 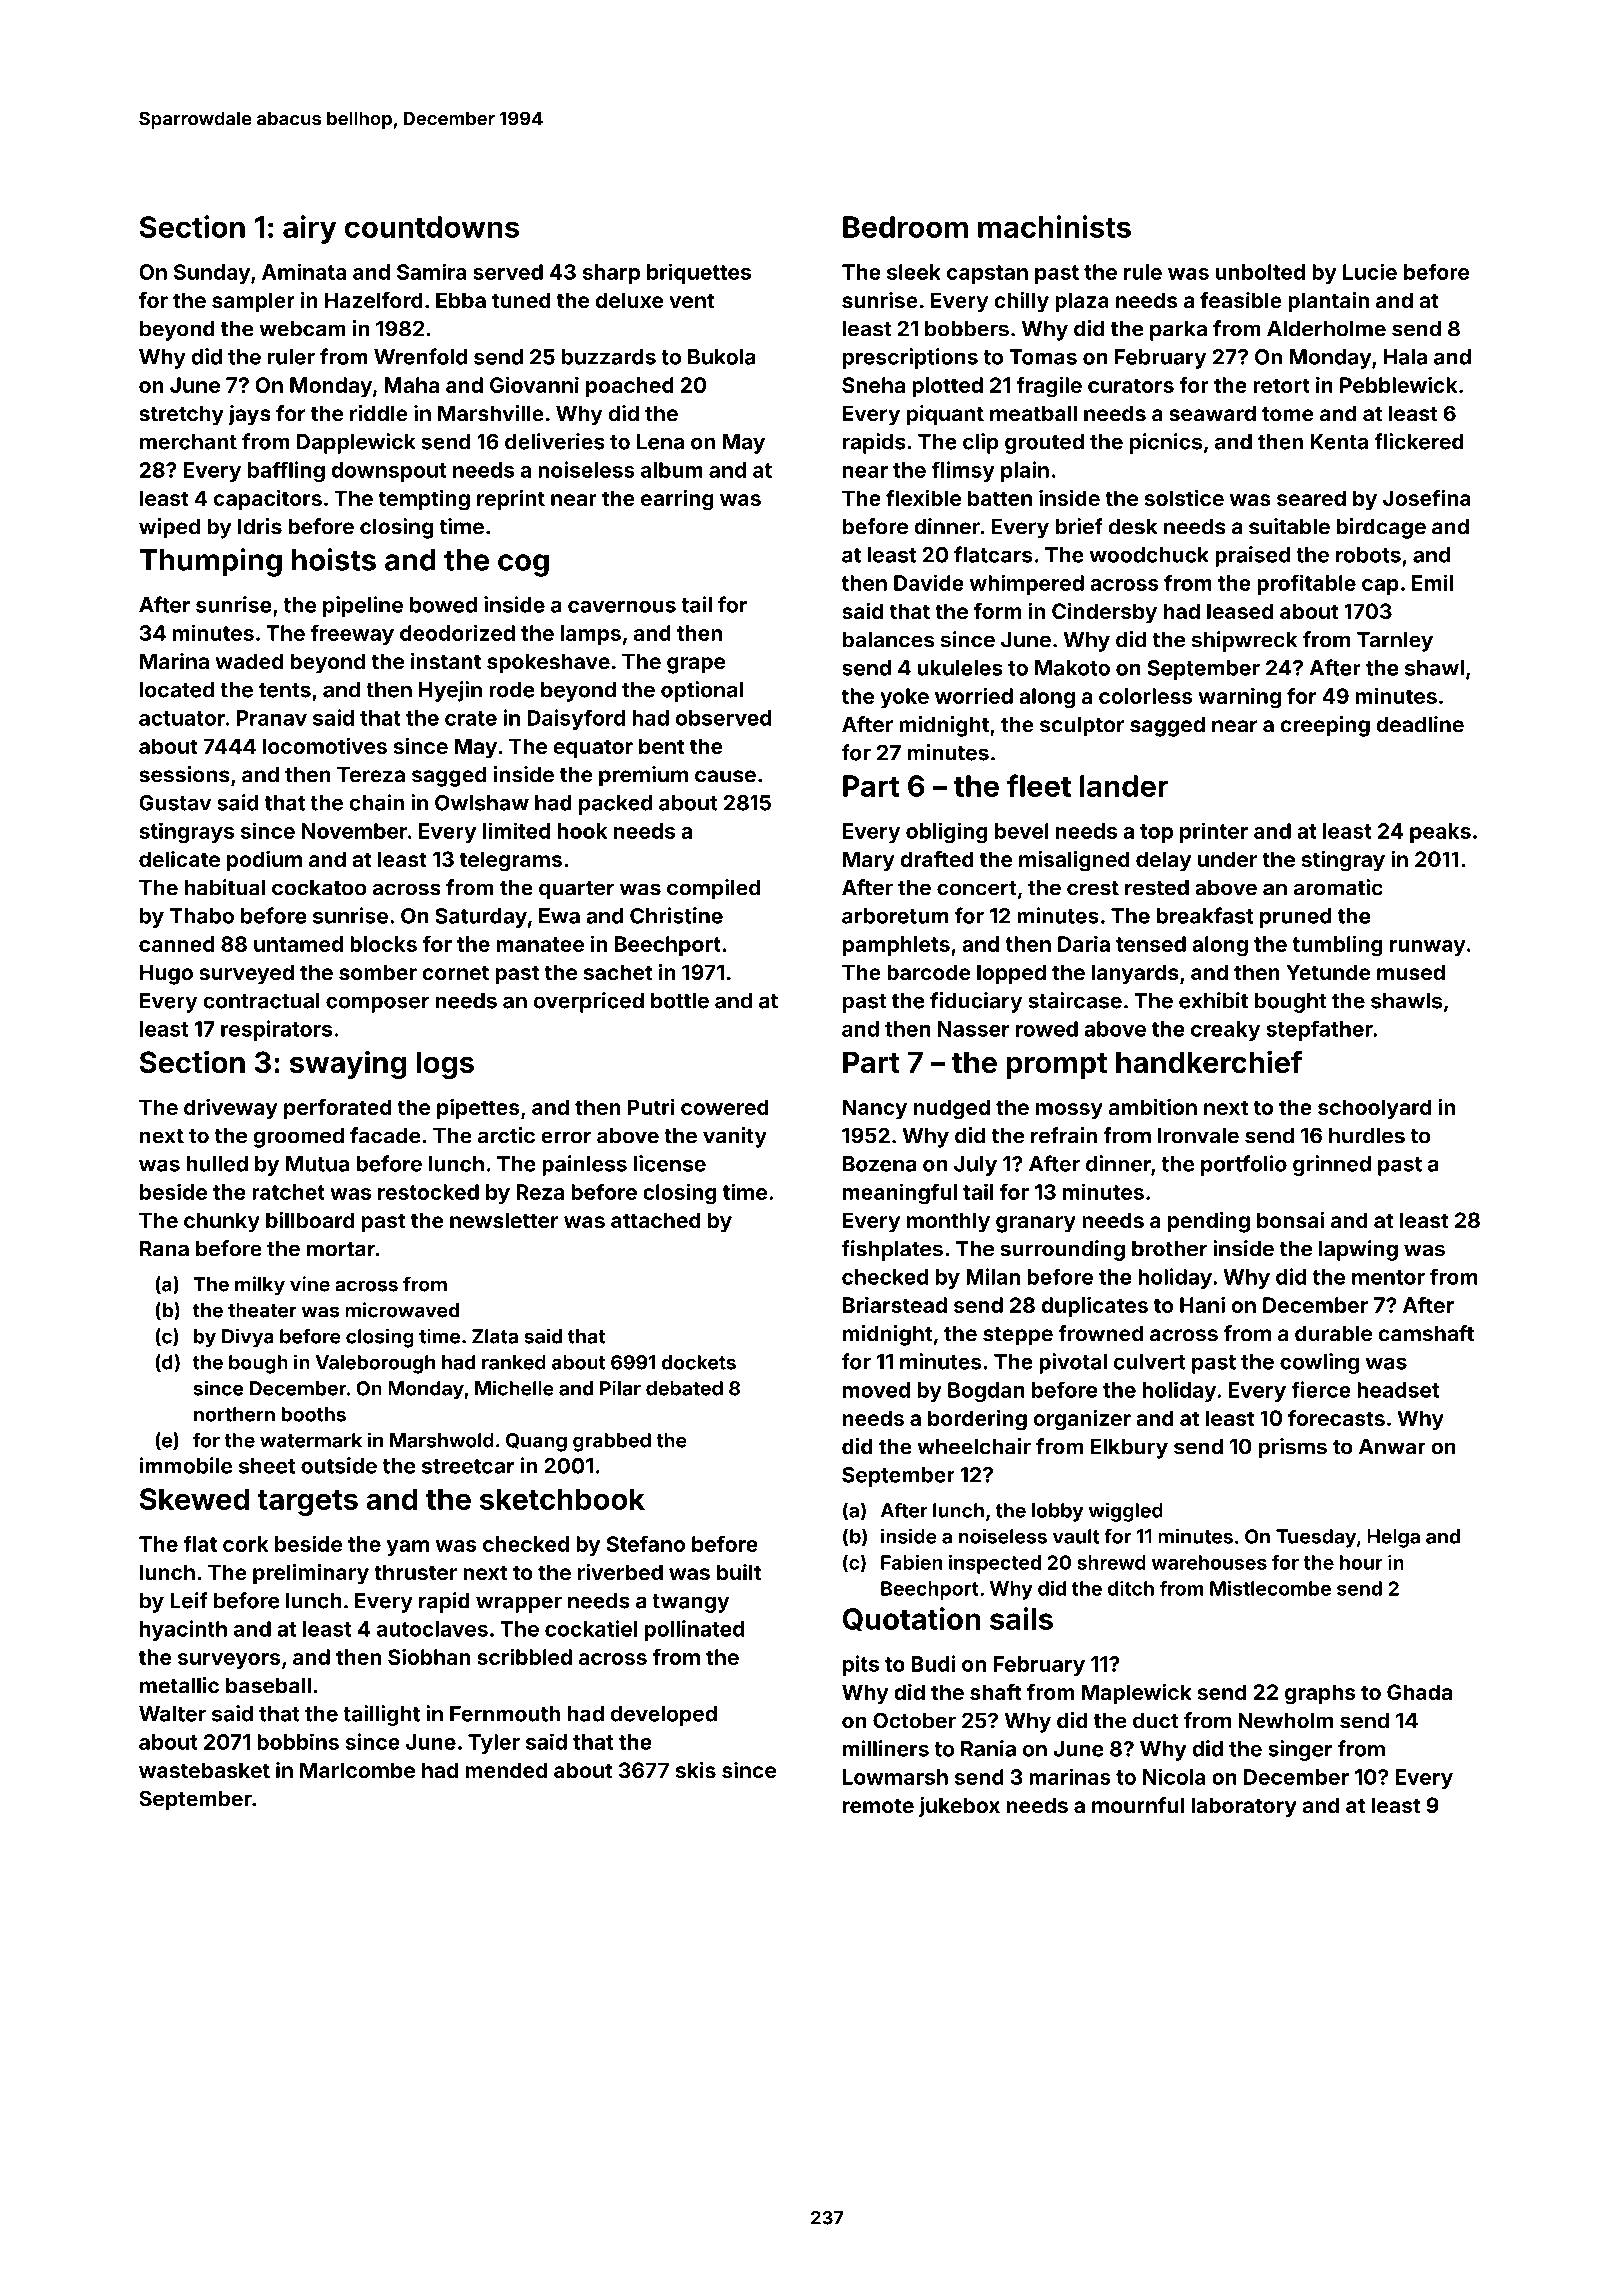 I want to click on wastebasket, so click(x=204, y=1770).
